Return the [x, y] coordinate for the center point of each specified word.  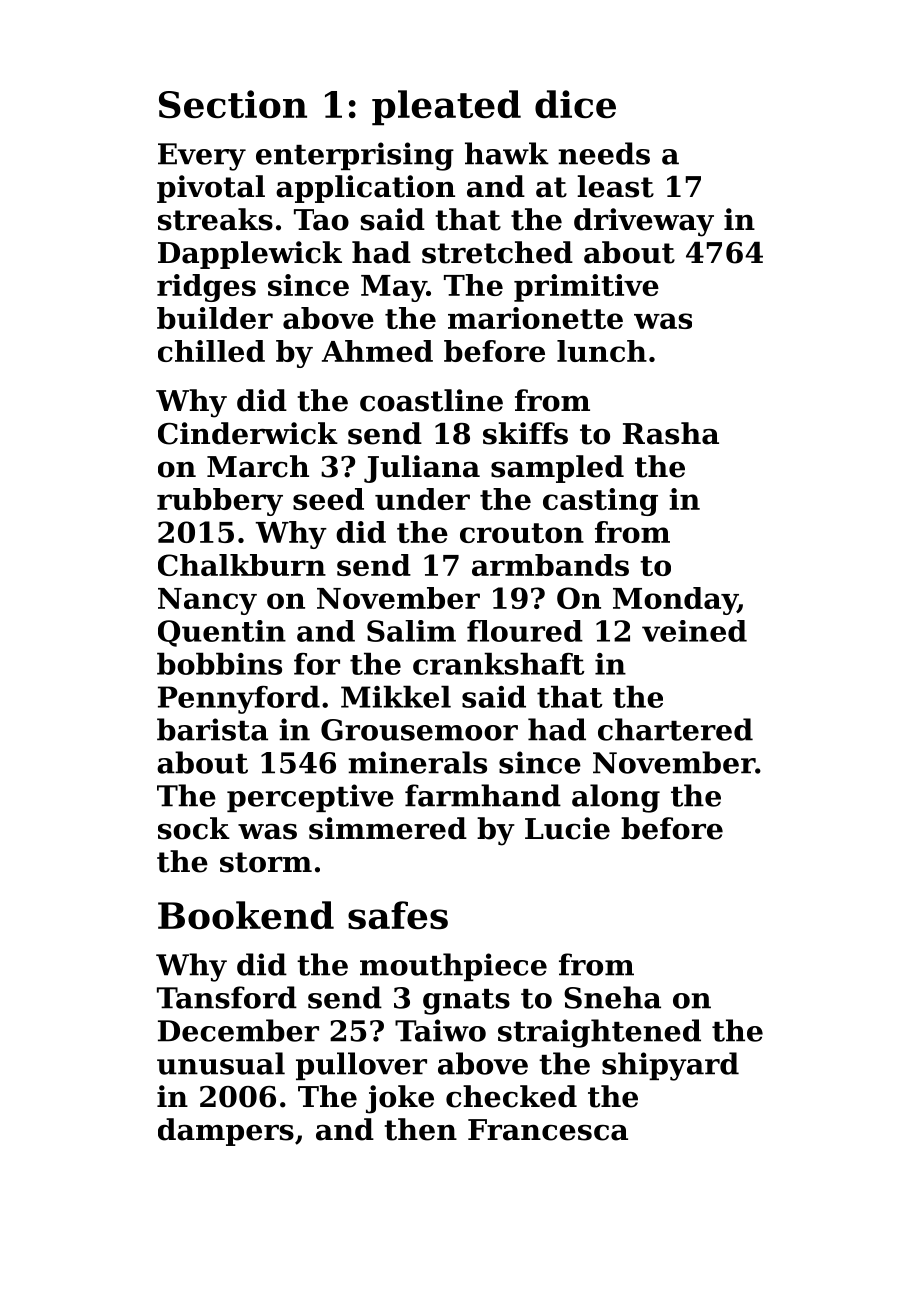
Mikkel [396, 696]
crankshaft [498, 663]
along [616, 798]
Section [233, 104]
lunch [602, 351]
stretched [497, 252]
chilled [211, 351]
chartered [675, 729]
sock [194, 828]
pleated [446, 108]
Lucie [567, 828]
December [238, 1030]
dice [575, 104]
